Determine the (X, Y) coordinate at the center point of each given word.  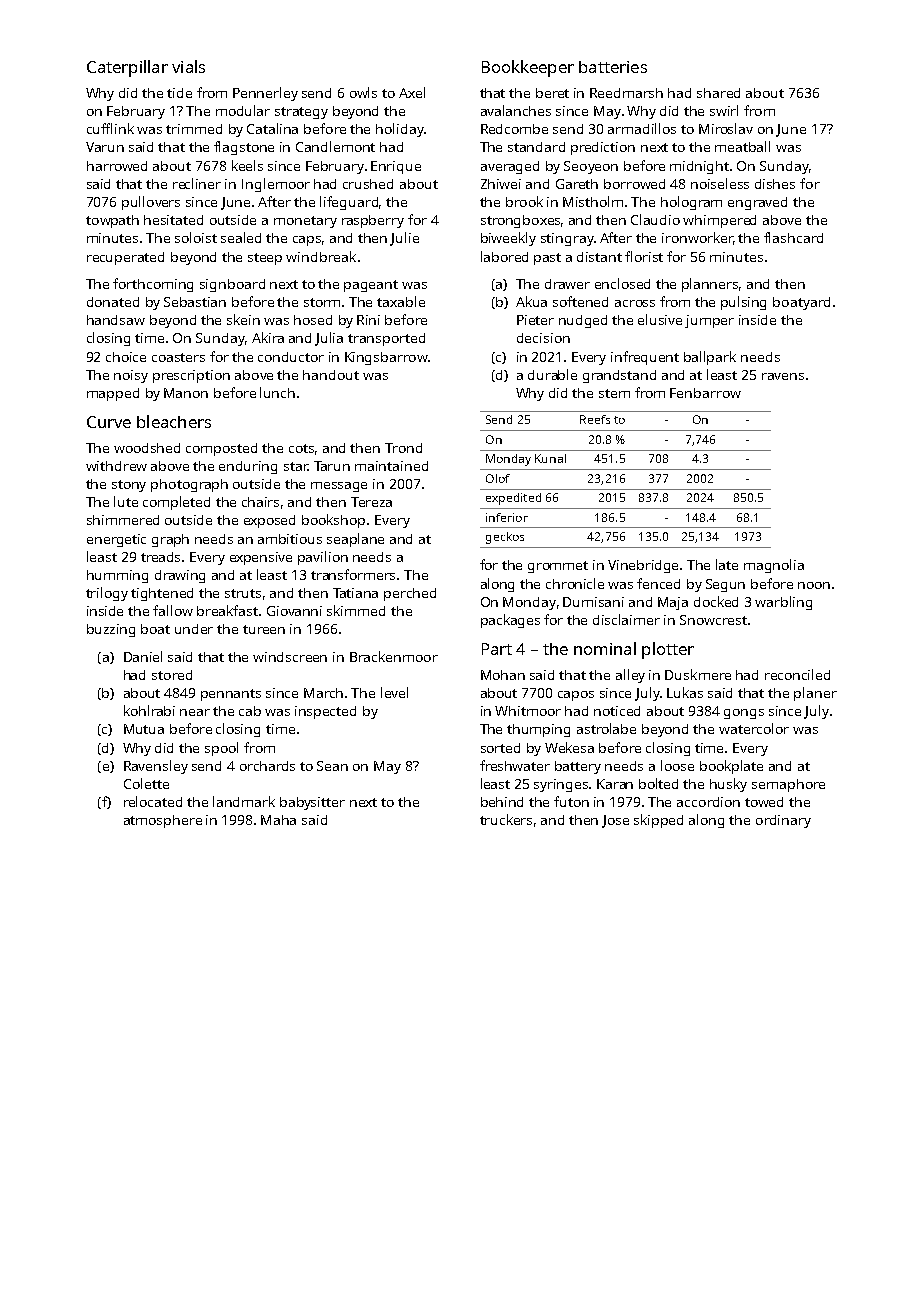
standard (536, 147)
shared (718, 93)
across (635, 303)
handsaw (116, 320)
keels (247, 165)
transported (386, 339)
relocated (153, 801)
